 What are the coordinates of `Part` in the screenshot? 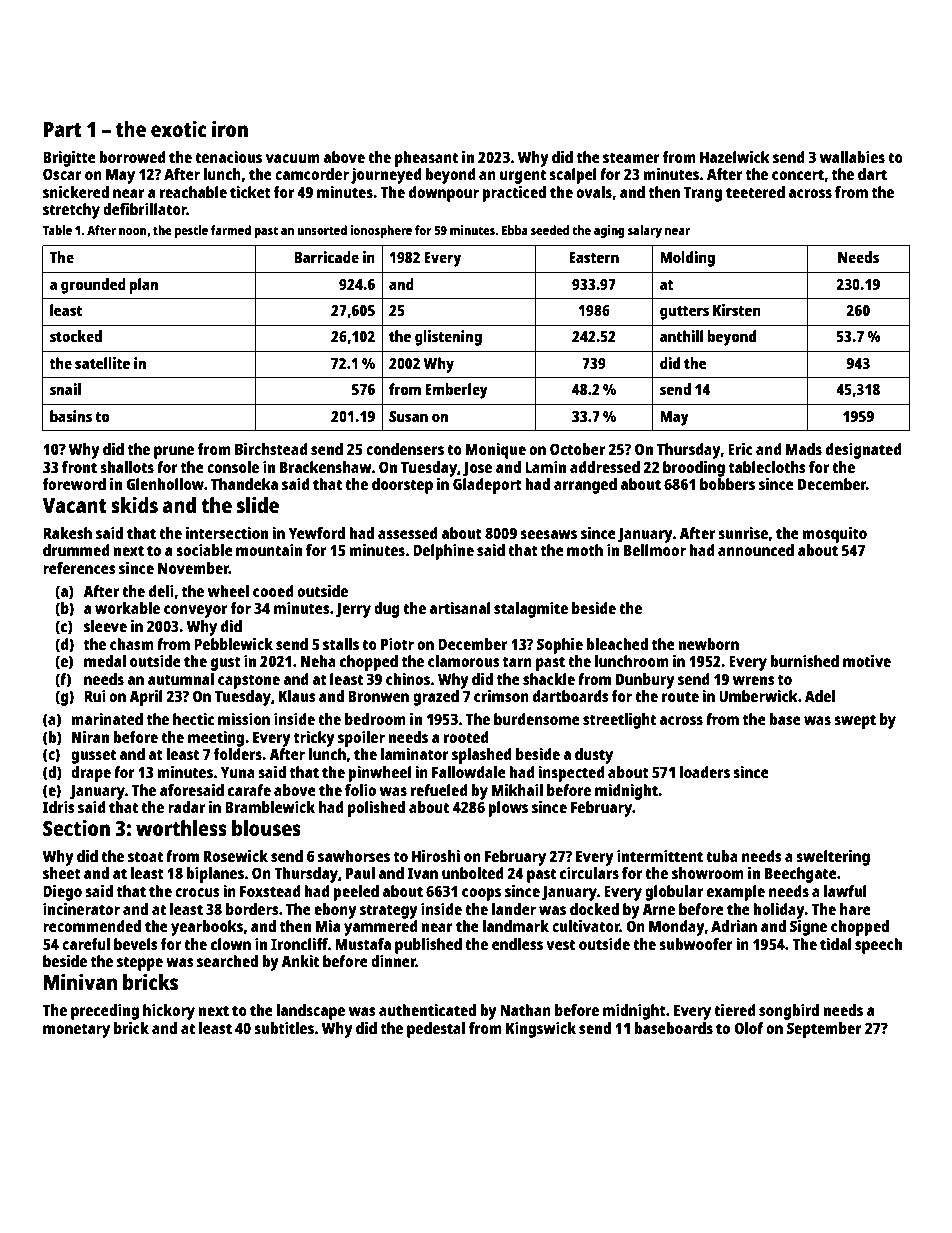 It's located at (63, 129).
